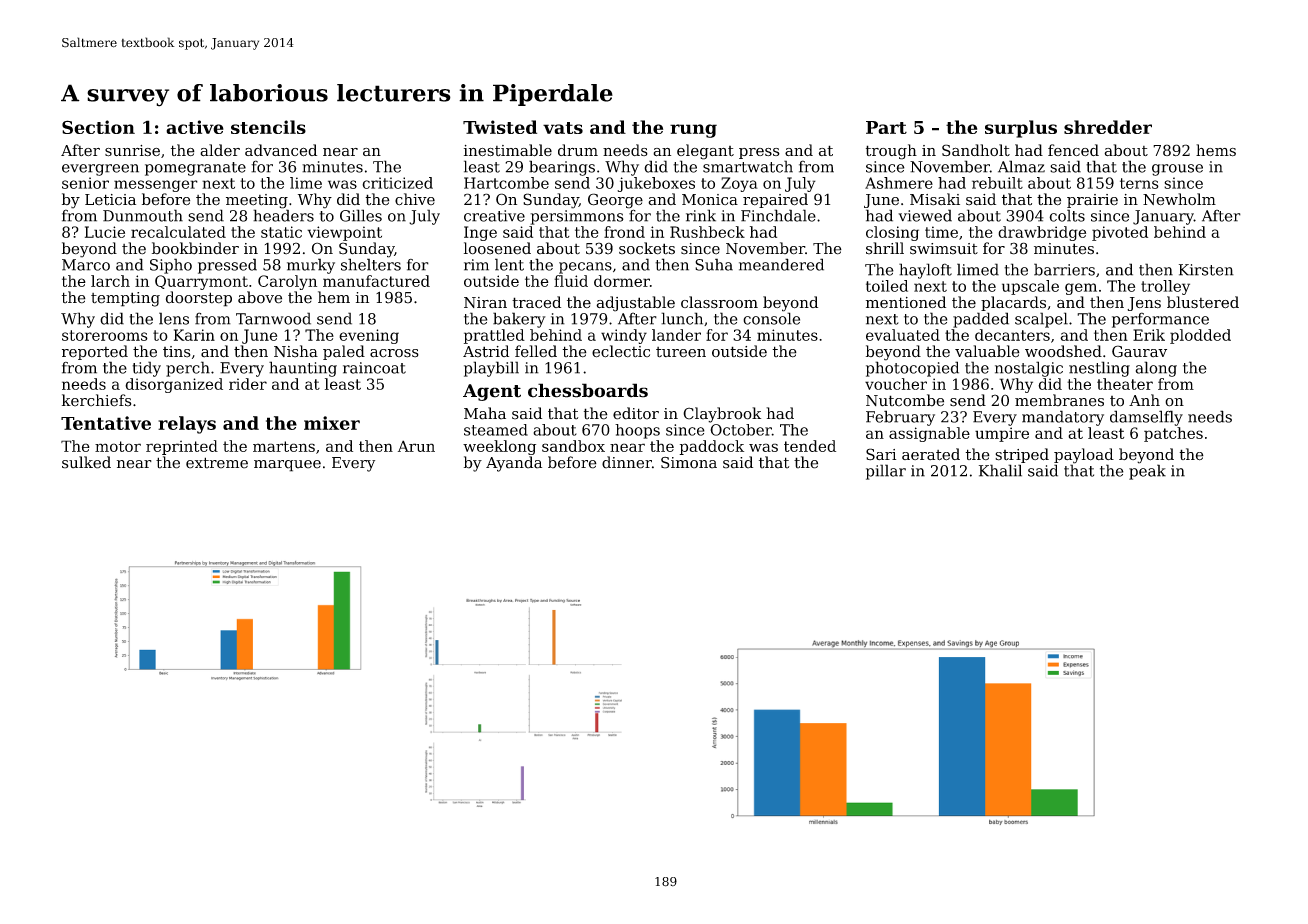  What do you see at coordinates (981, 320) in the page?
I see `padded` at bounding box center [981, 320].
